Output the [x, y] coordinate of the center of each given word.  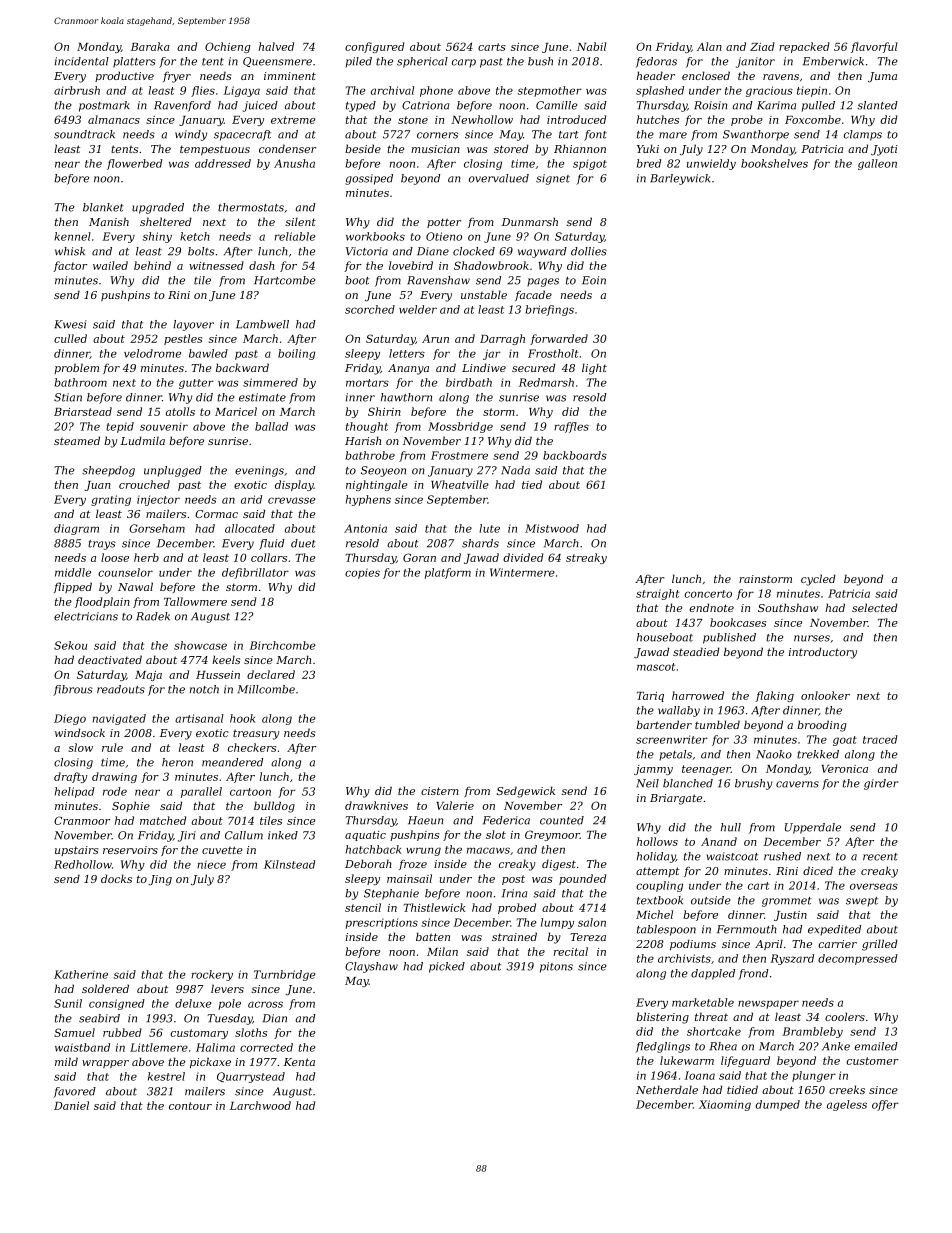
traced [880, 739]
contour [190, 1106]
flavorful [874, 47]
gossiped [369, 179]
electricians [86, 616]
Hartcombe [284, 280]
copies [362, 573]
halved [276, 46]
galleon [877, 164]
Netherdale [667, 1089]
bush [540, 61]
